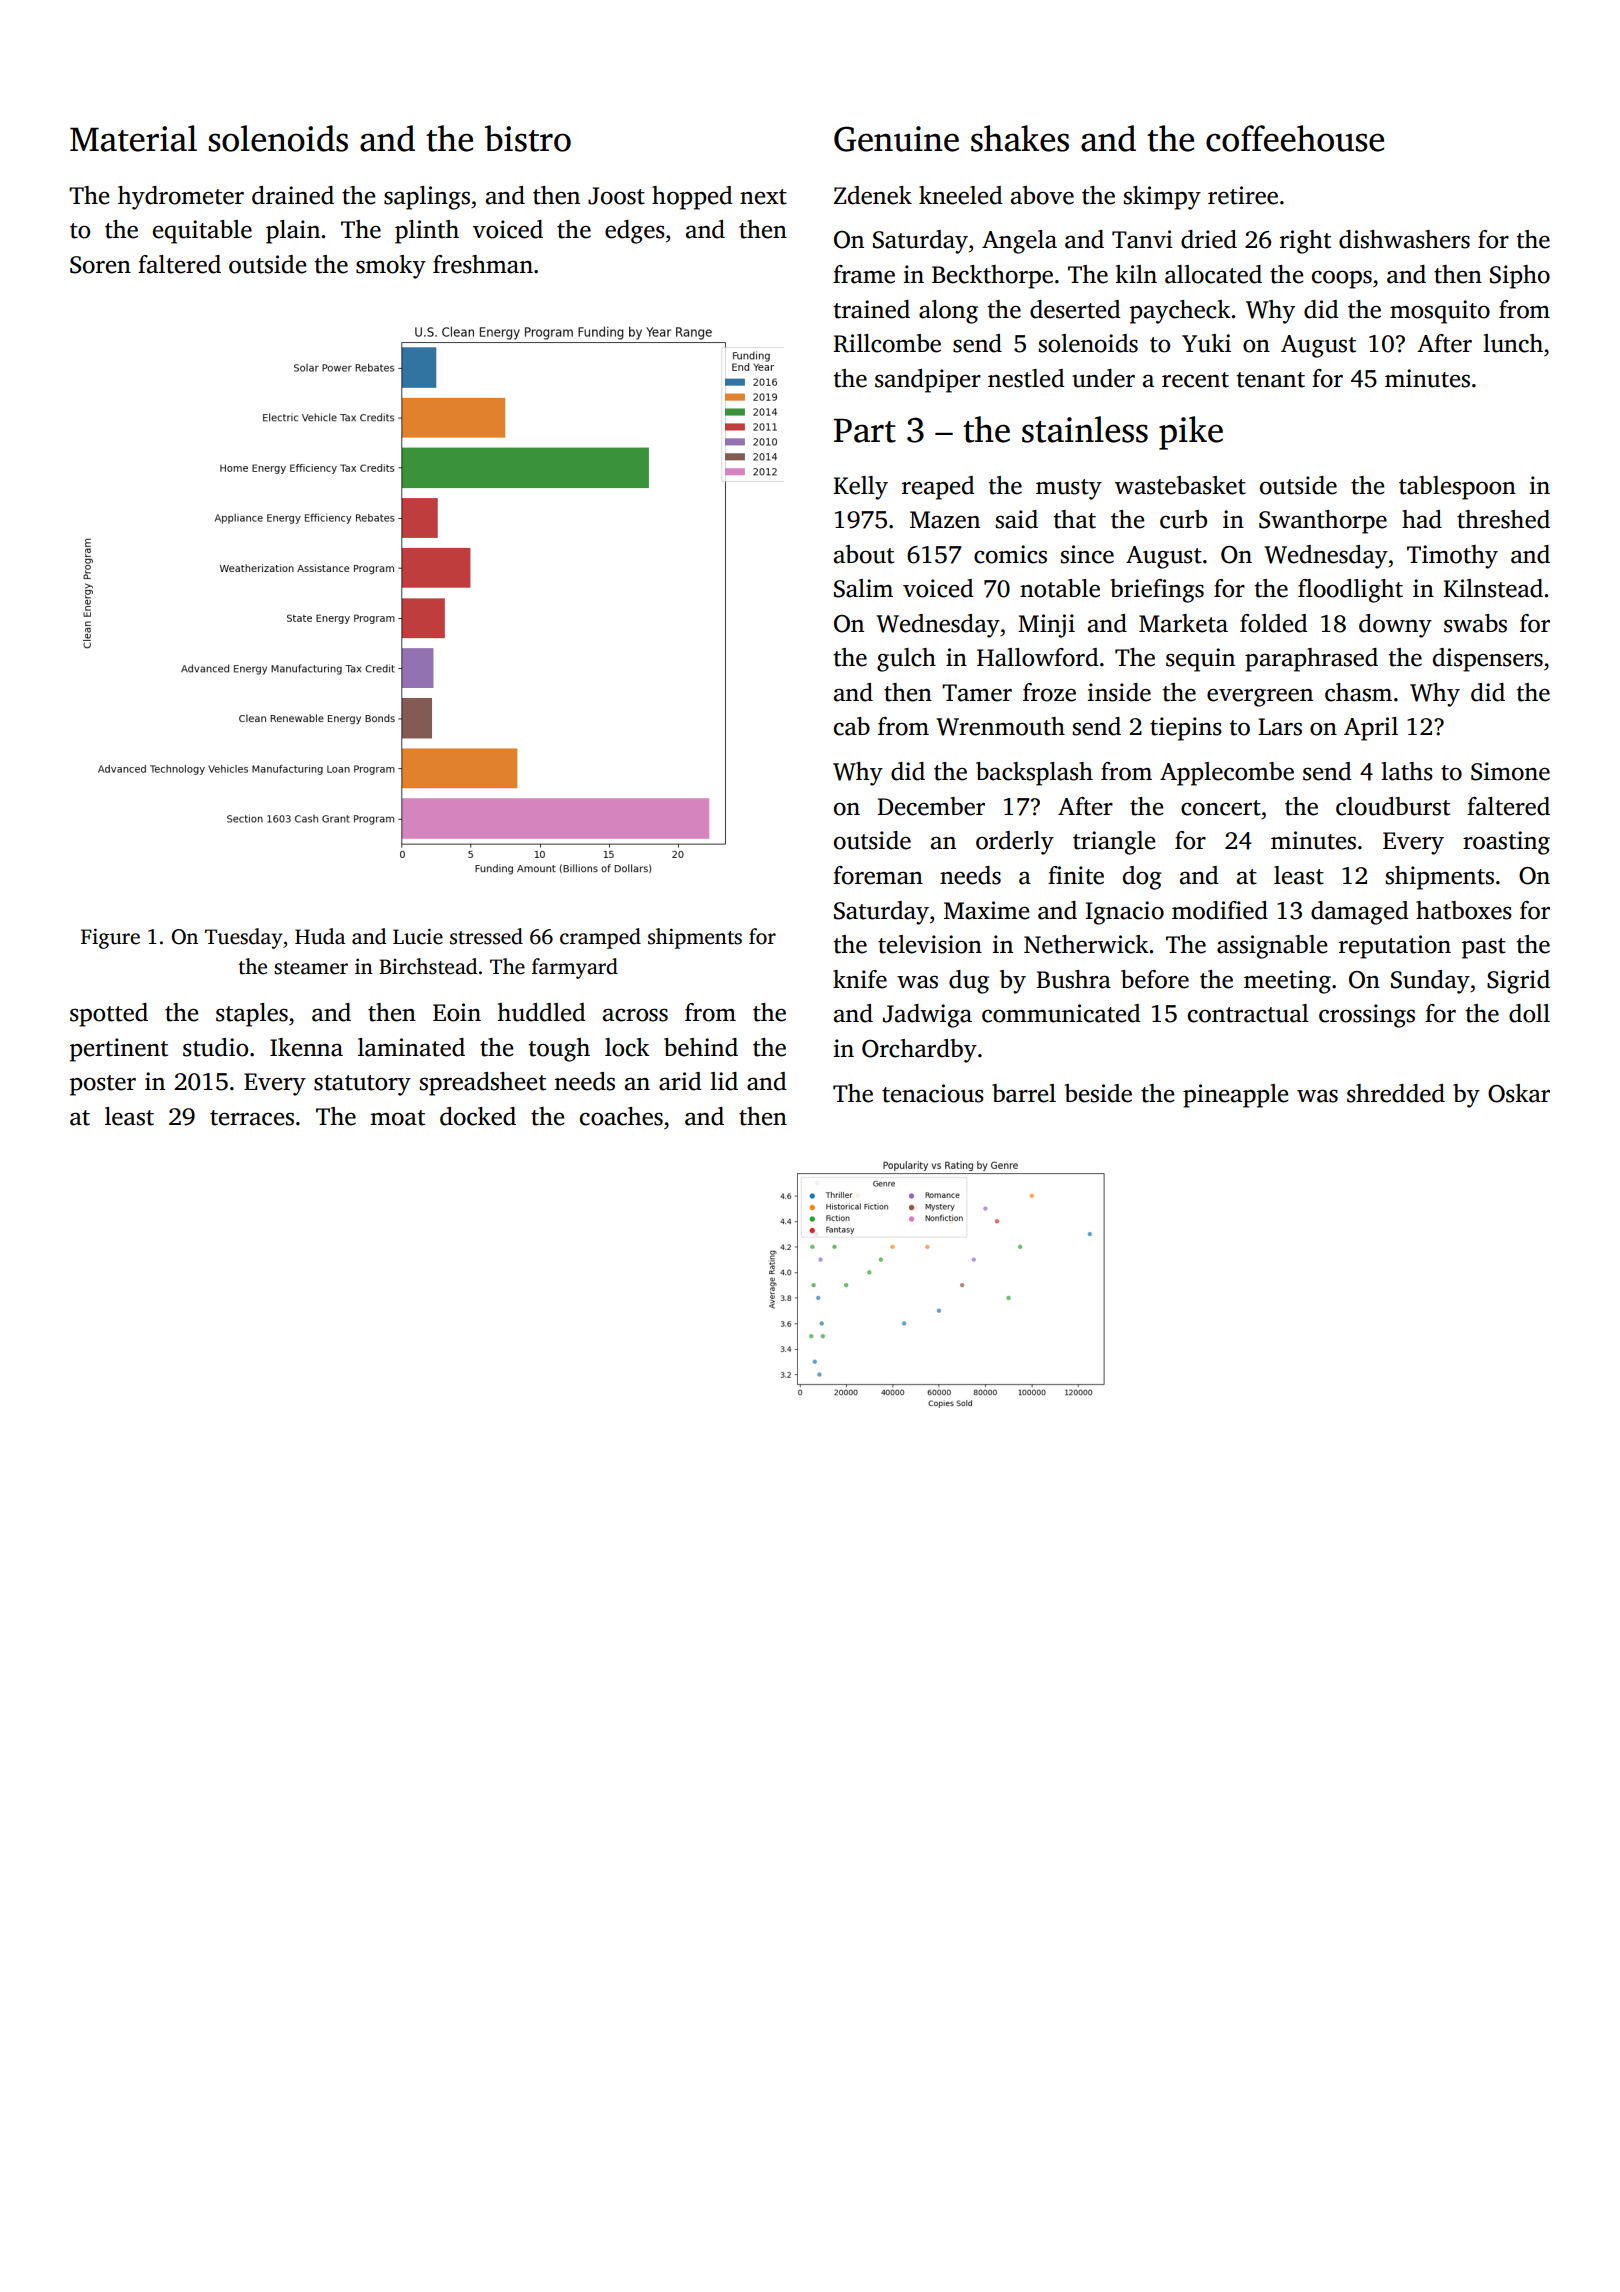  I want to click on Soren, so click(100, 265).
